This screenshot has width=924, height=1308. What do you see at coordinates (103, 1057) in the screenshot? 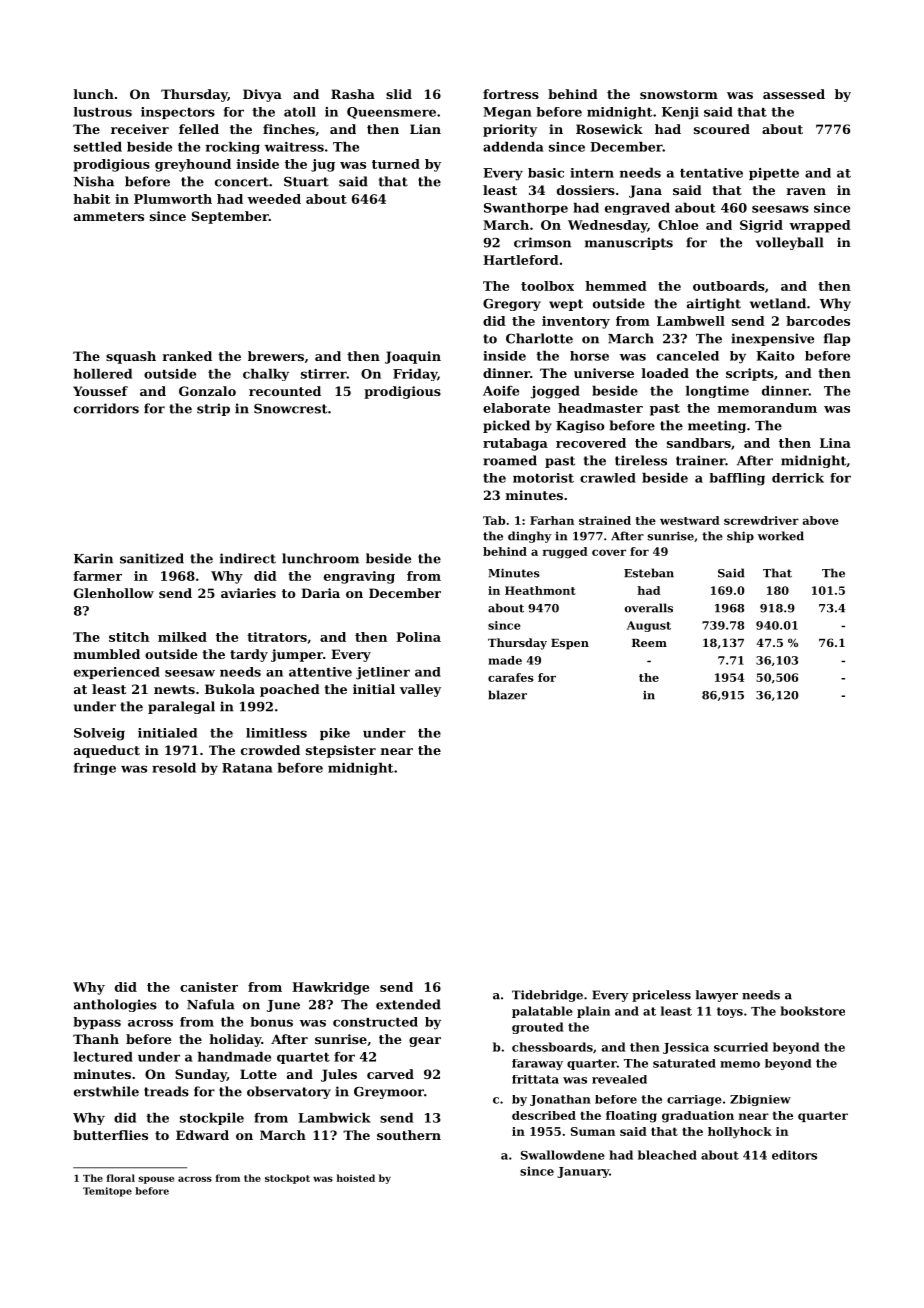
I see `lectured` at bounding box center [103, 1057].
